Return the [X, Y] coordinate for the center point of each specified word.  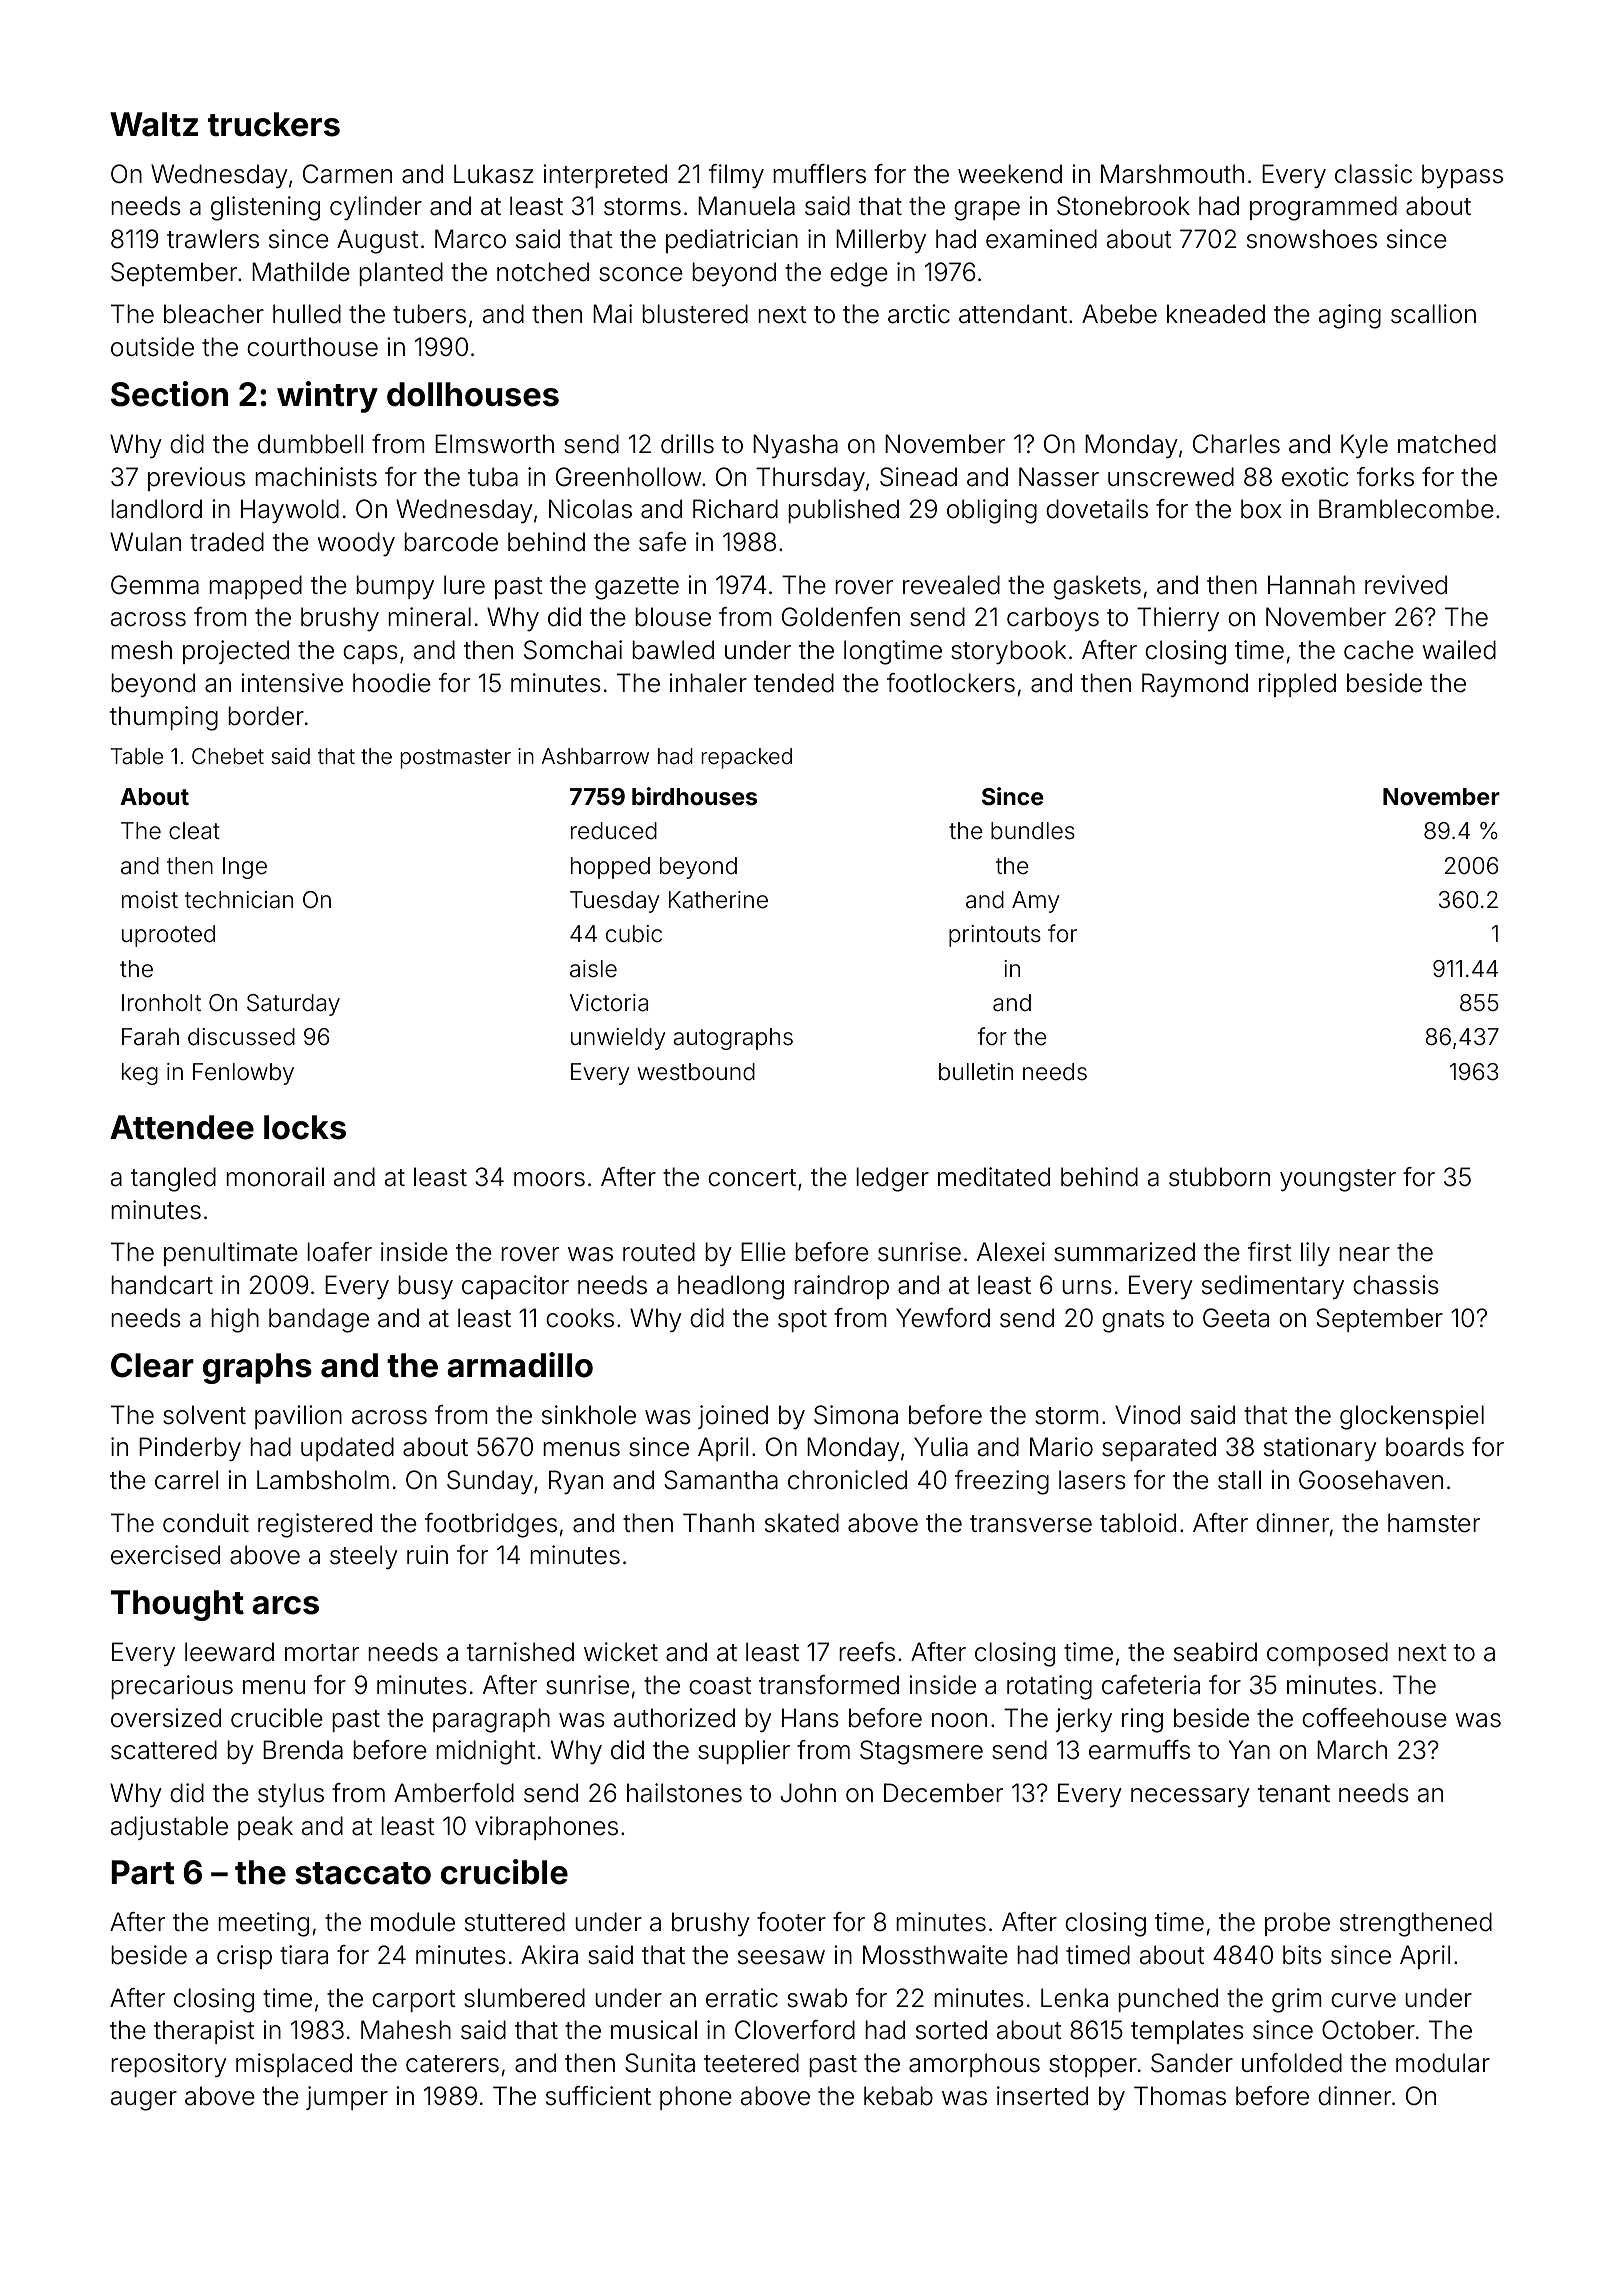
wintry [327, 397]
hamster [1434, 1523]
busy [425, 1287]
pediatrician [732, 241]
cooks [580, 1318]
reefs [867, 1652]
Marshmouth [1172, 174]
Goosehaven [1371, 1480]
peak [265, 1828]
